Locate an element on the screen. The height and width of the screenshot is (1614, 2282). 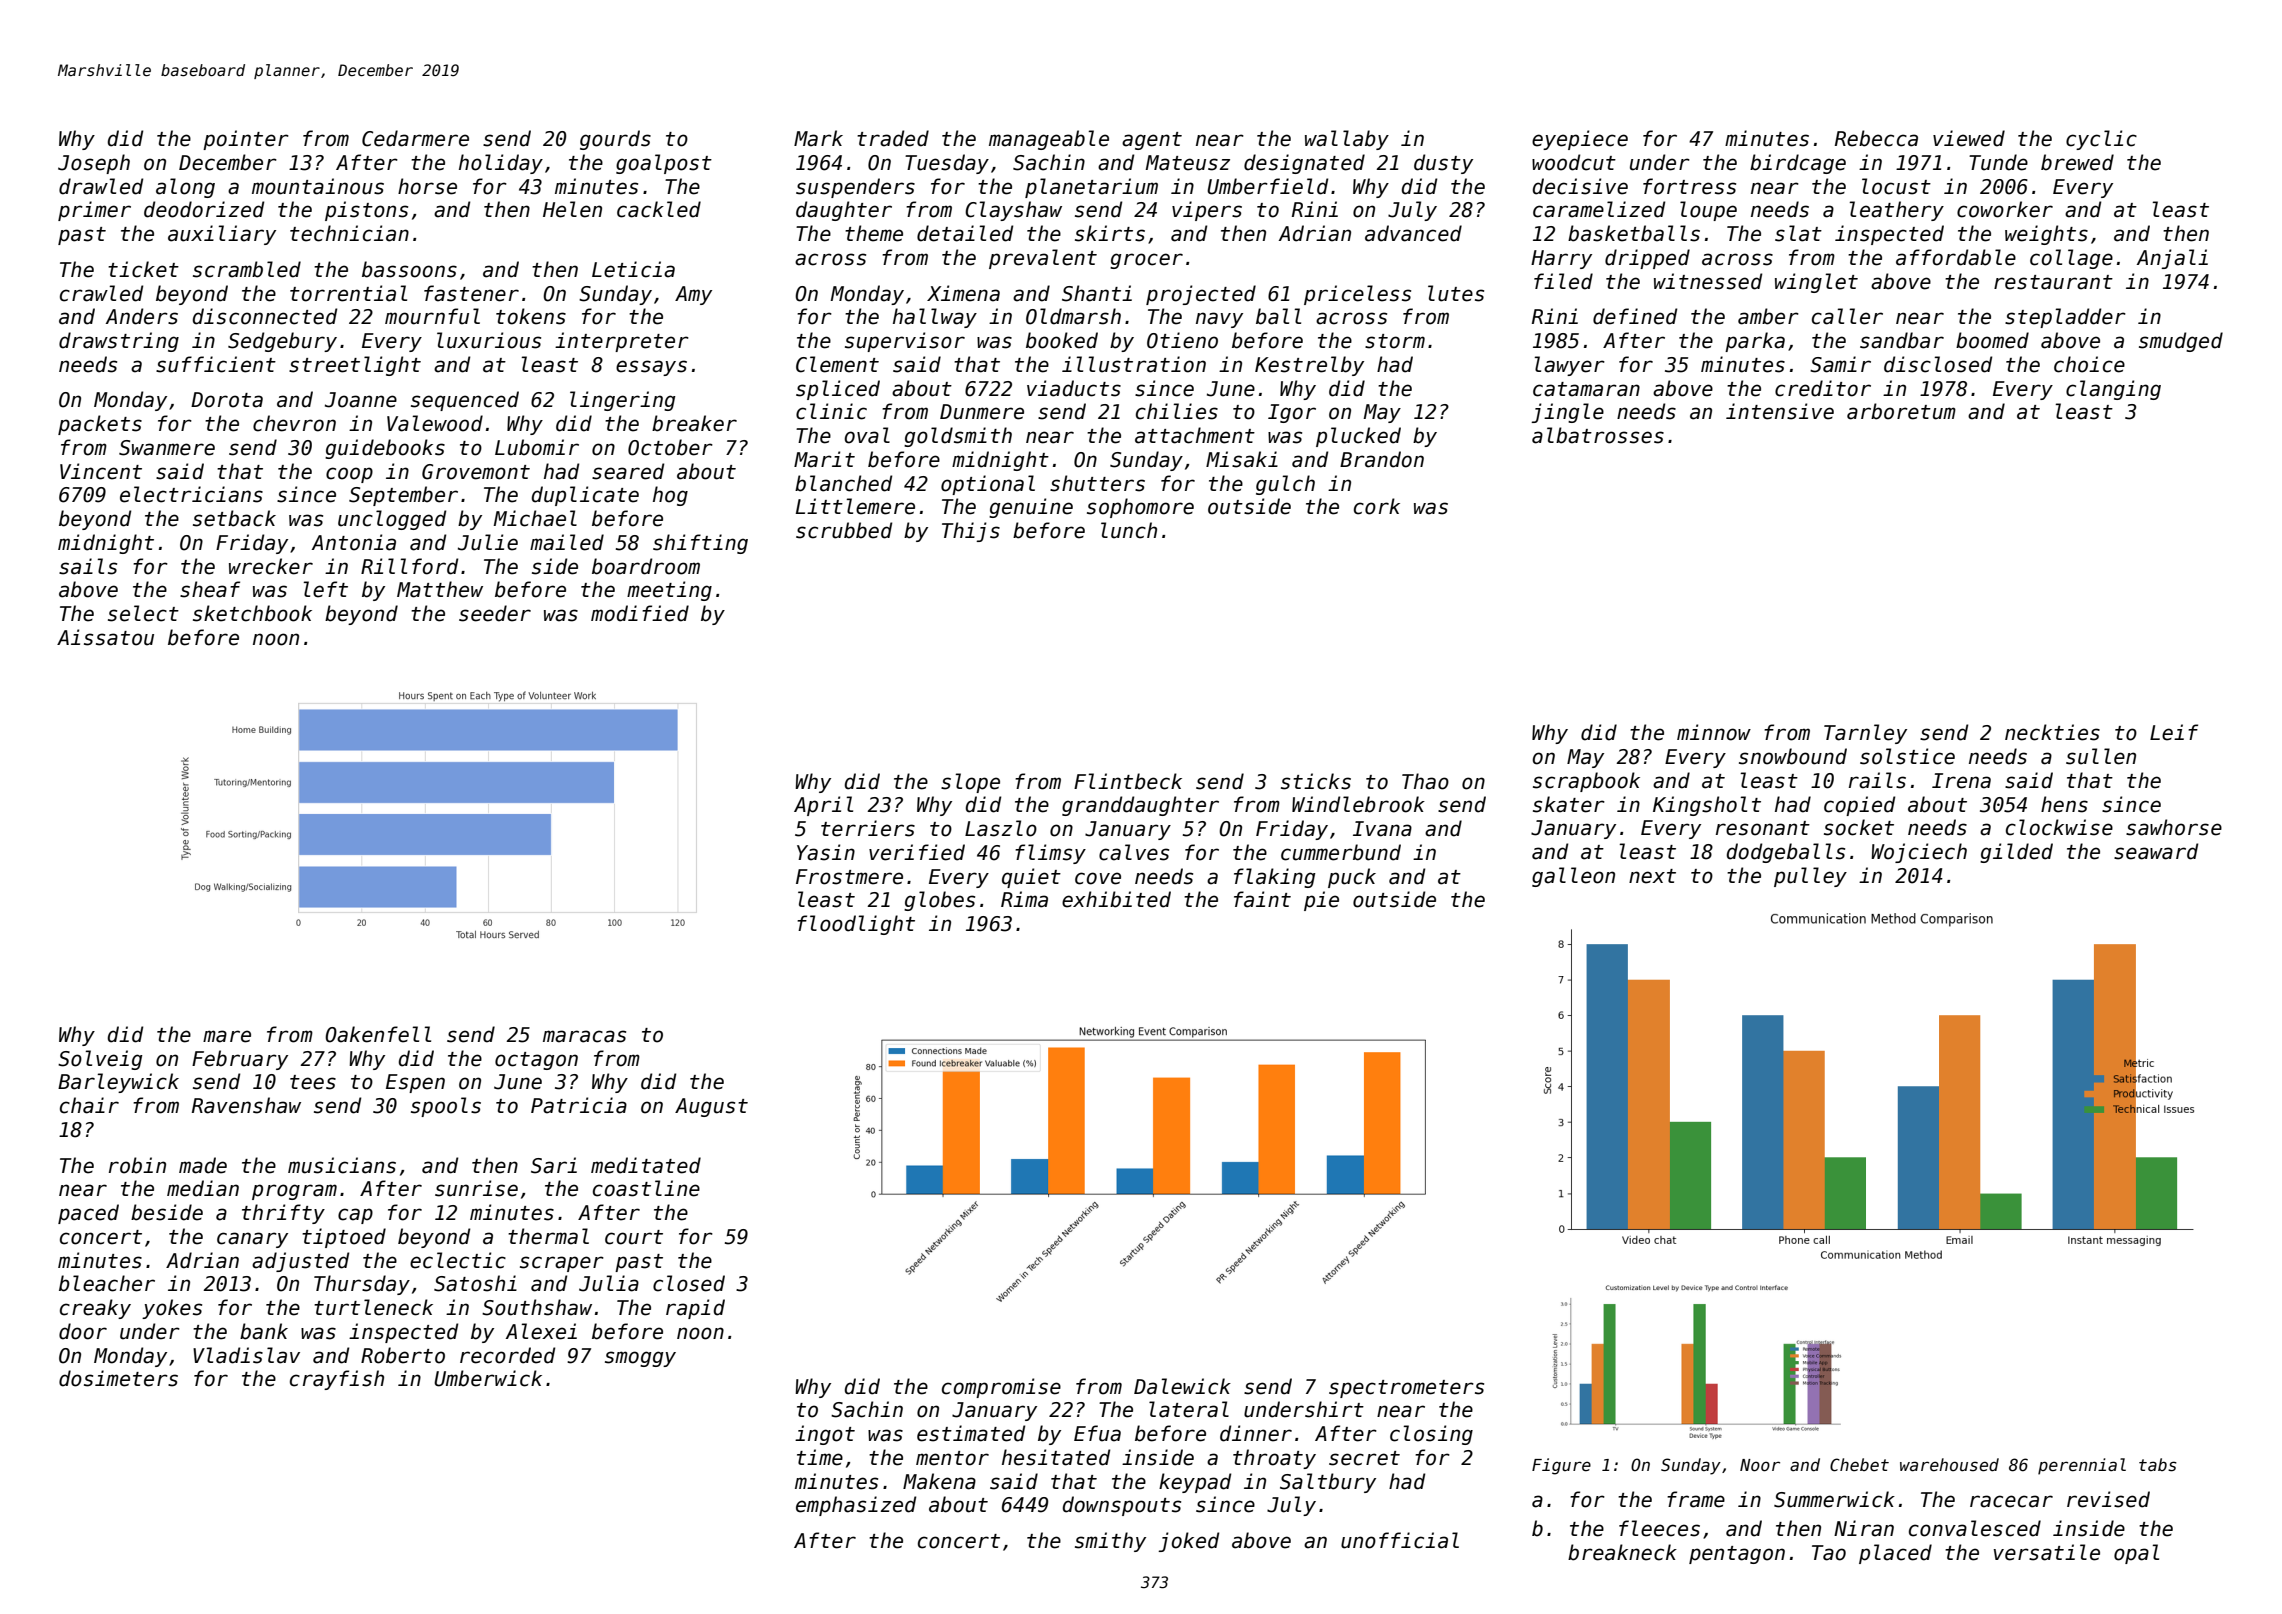
Rima is located at coordinates (1024, 899).
